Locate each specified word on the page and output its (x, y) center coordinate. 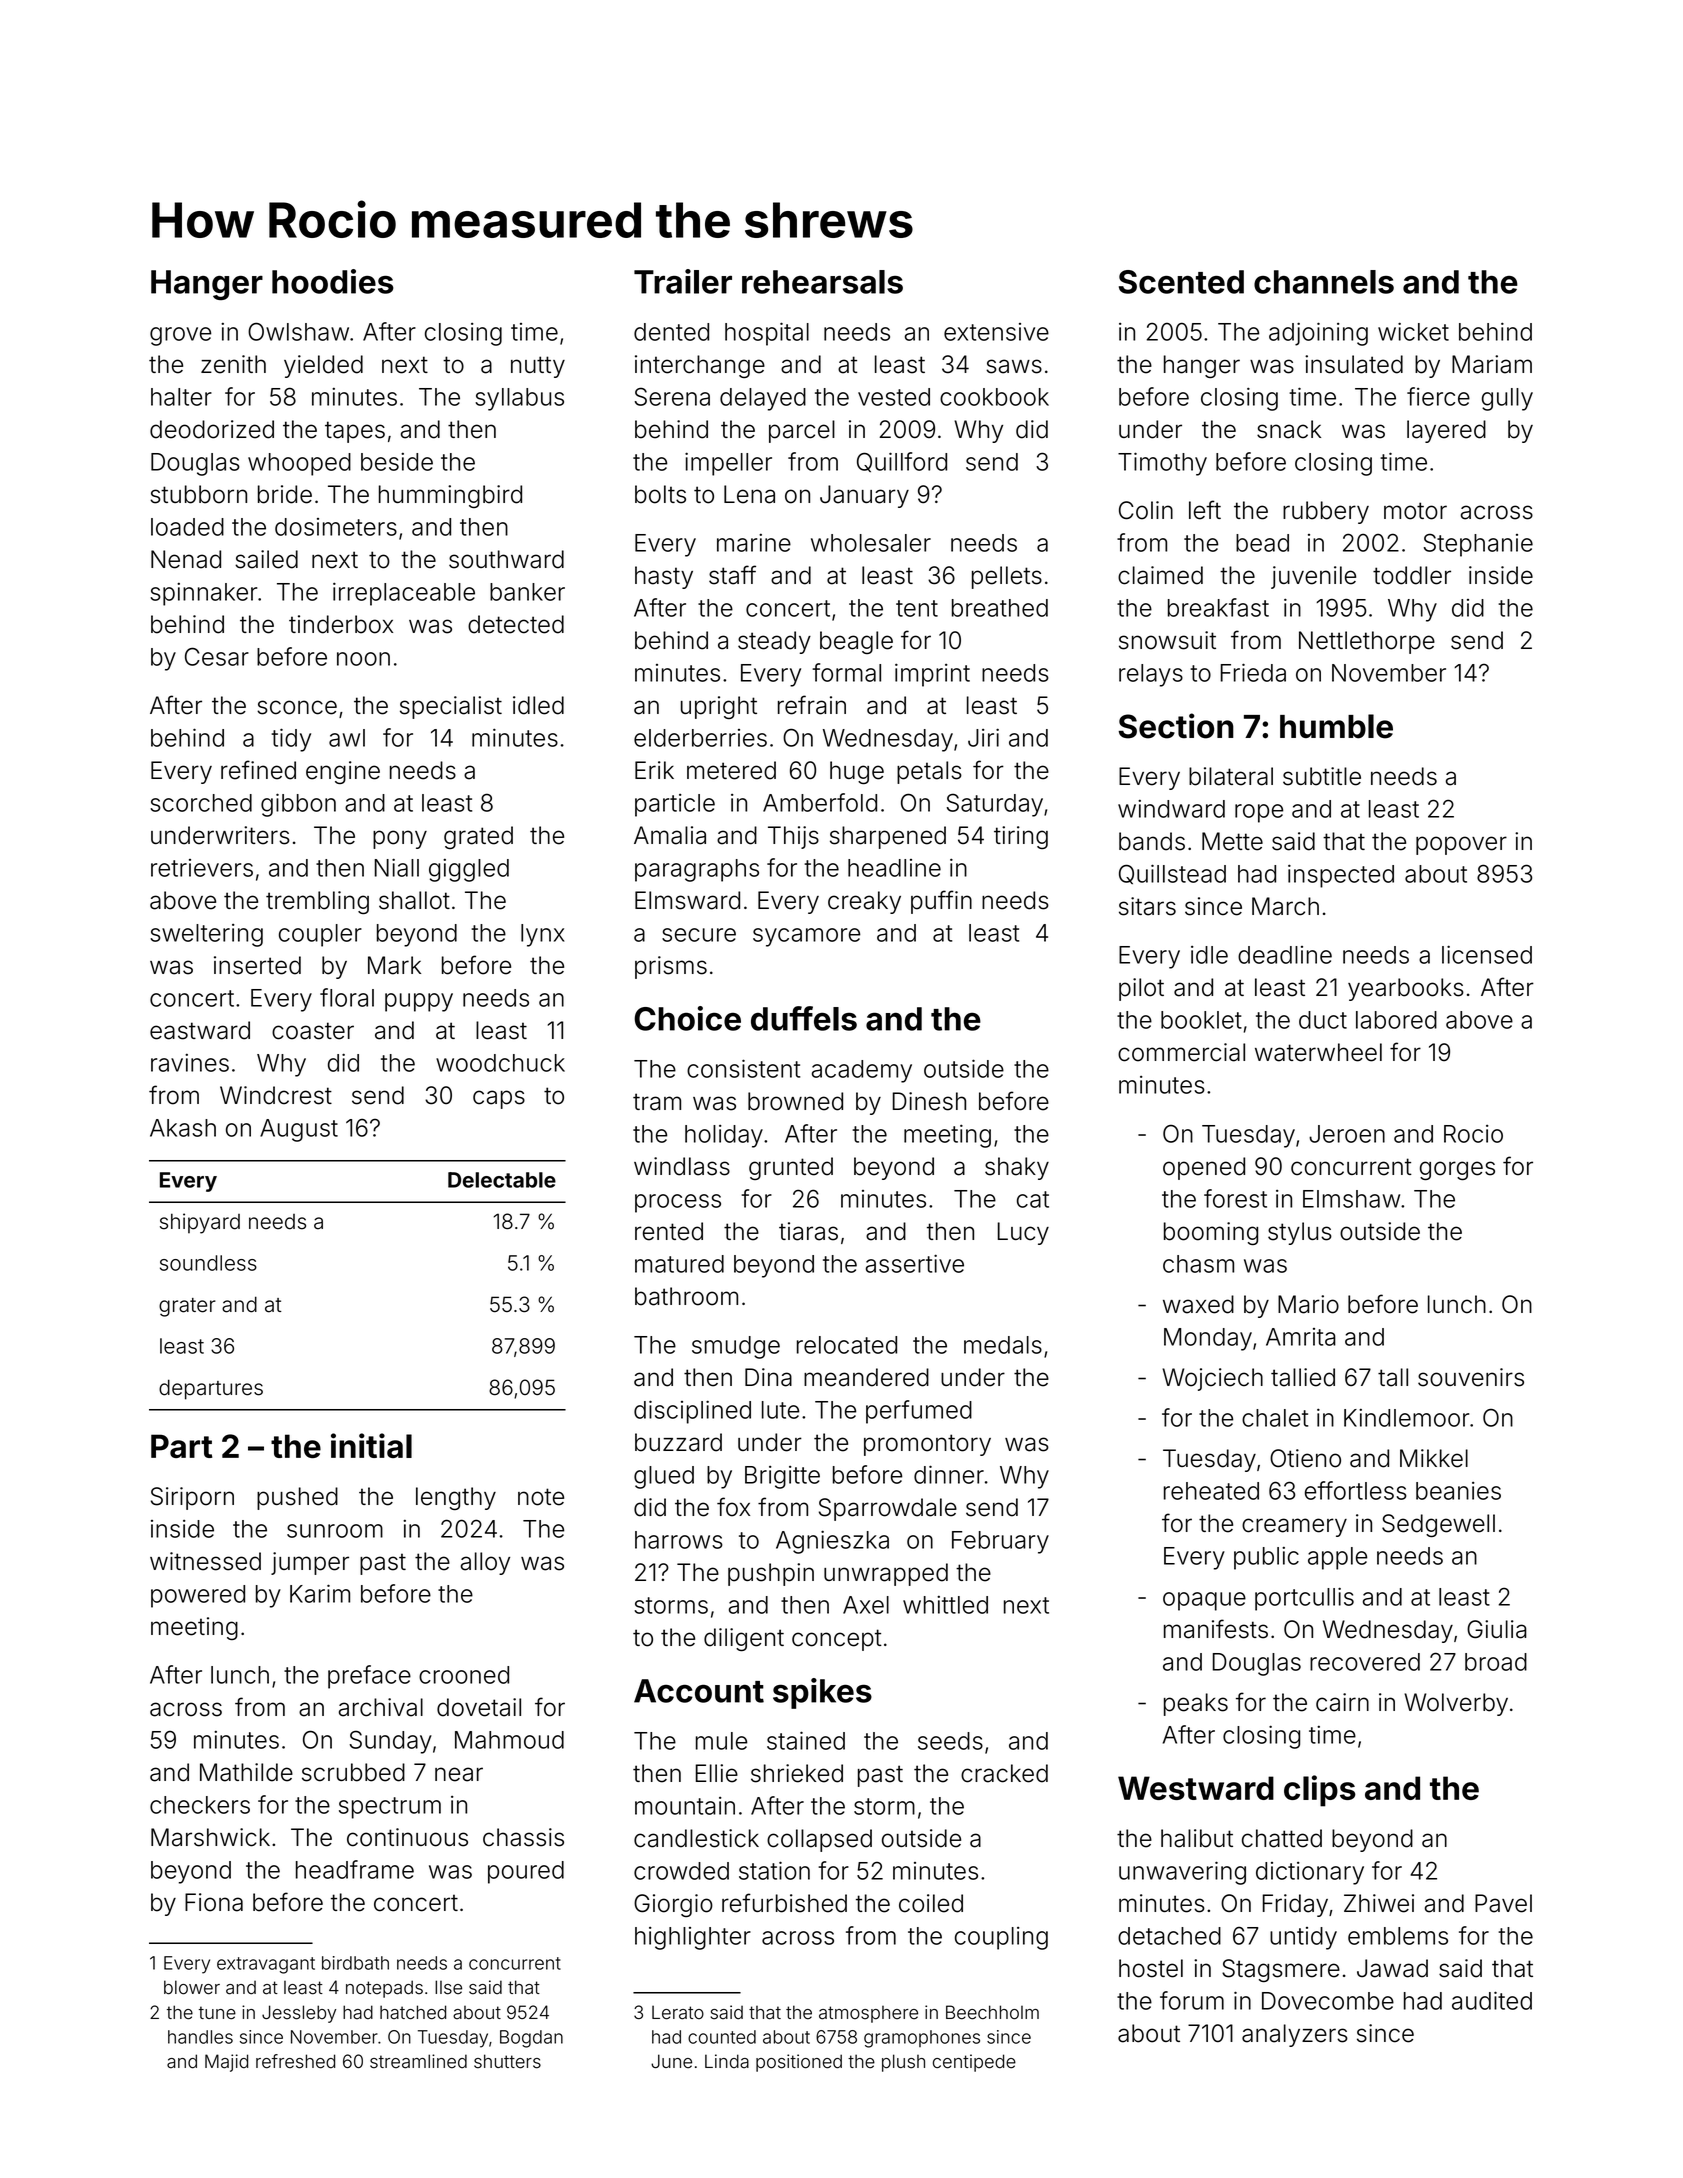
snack (1289, 429)
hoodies (333, 281)
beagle (856, 642)
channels (1324, 282)
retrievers (202, 868)
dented (671, 332)
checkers (200, 1805)
